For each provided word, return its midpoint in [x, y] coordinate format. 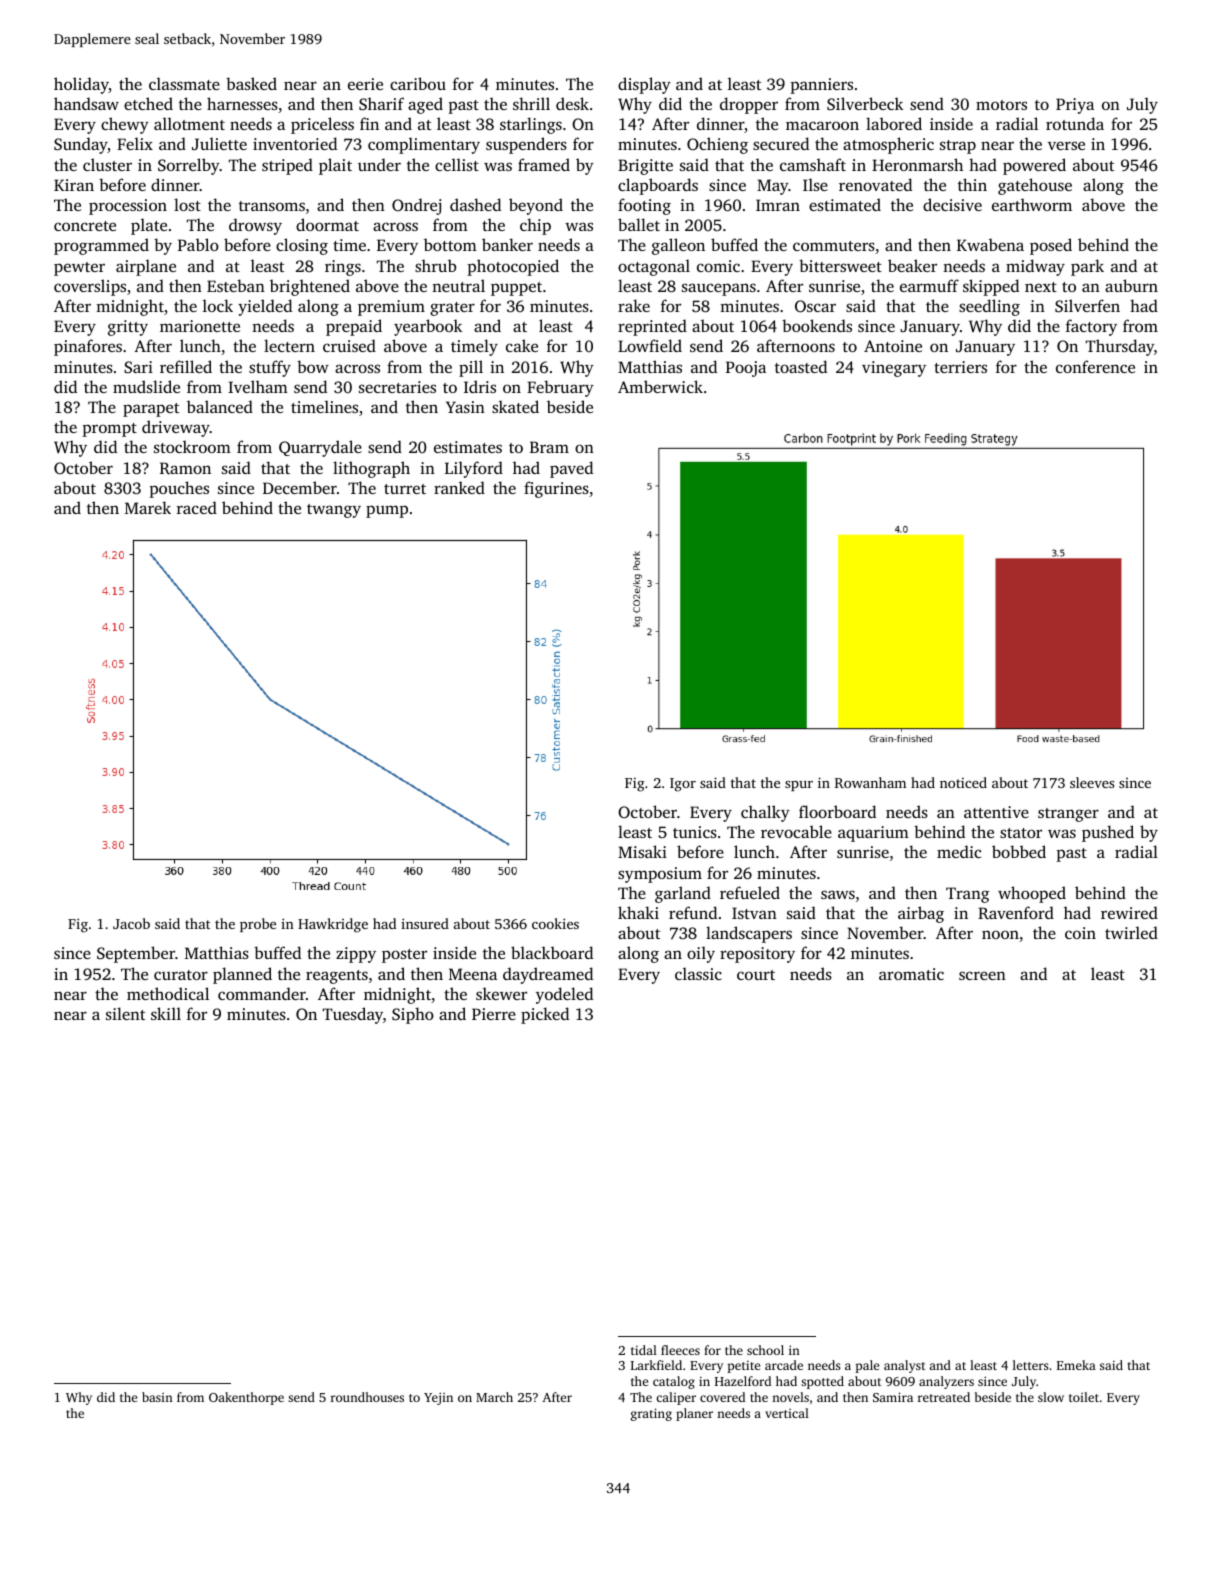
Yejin [438, 1398]
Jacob [131, 923]
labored [894, 123]
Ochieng [717, 145]
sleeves [1092, 782]
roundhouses [367, 1397]
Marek [148, 507]
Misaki [642, 851]
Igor [683, 785]
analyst [904, 1366]
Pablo [198, 244]
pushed [1108, 833]
